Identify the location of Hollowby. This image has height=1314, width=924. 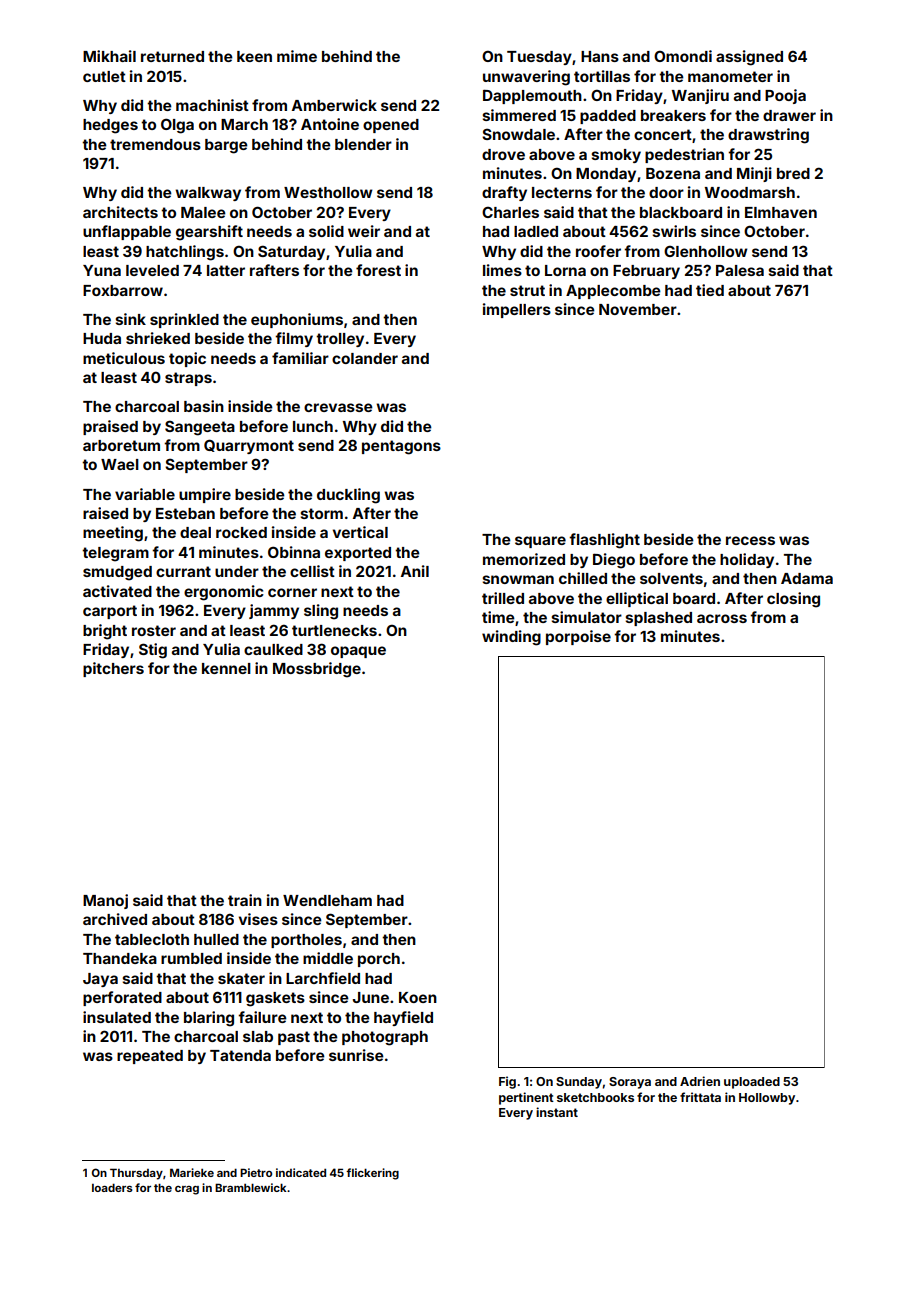
(767, 1099).
